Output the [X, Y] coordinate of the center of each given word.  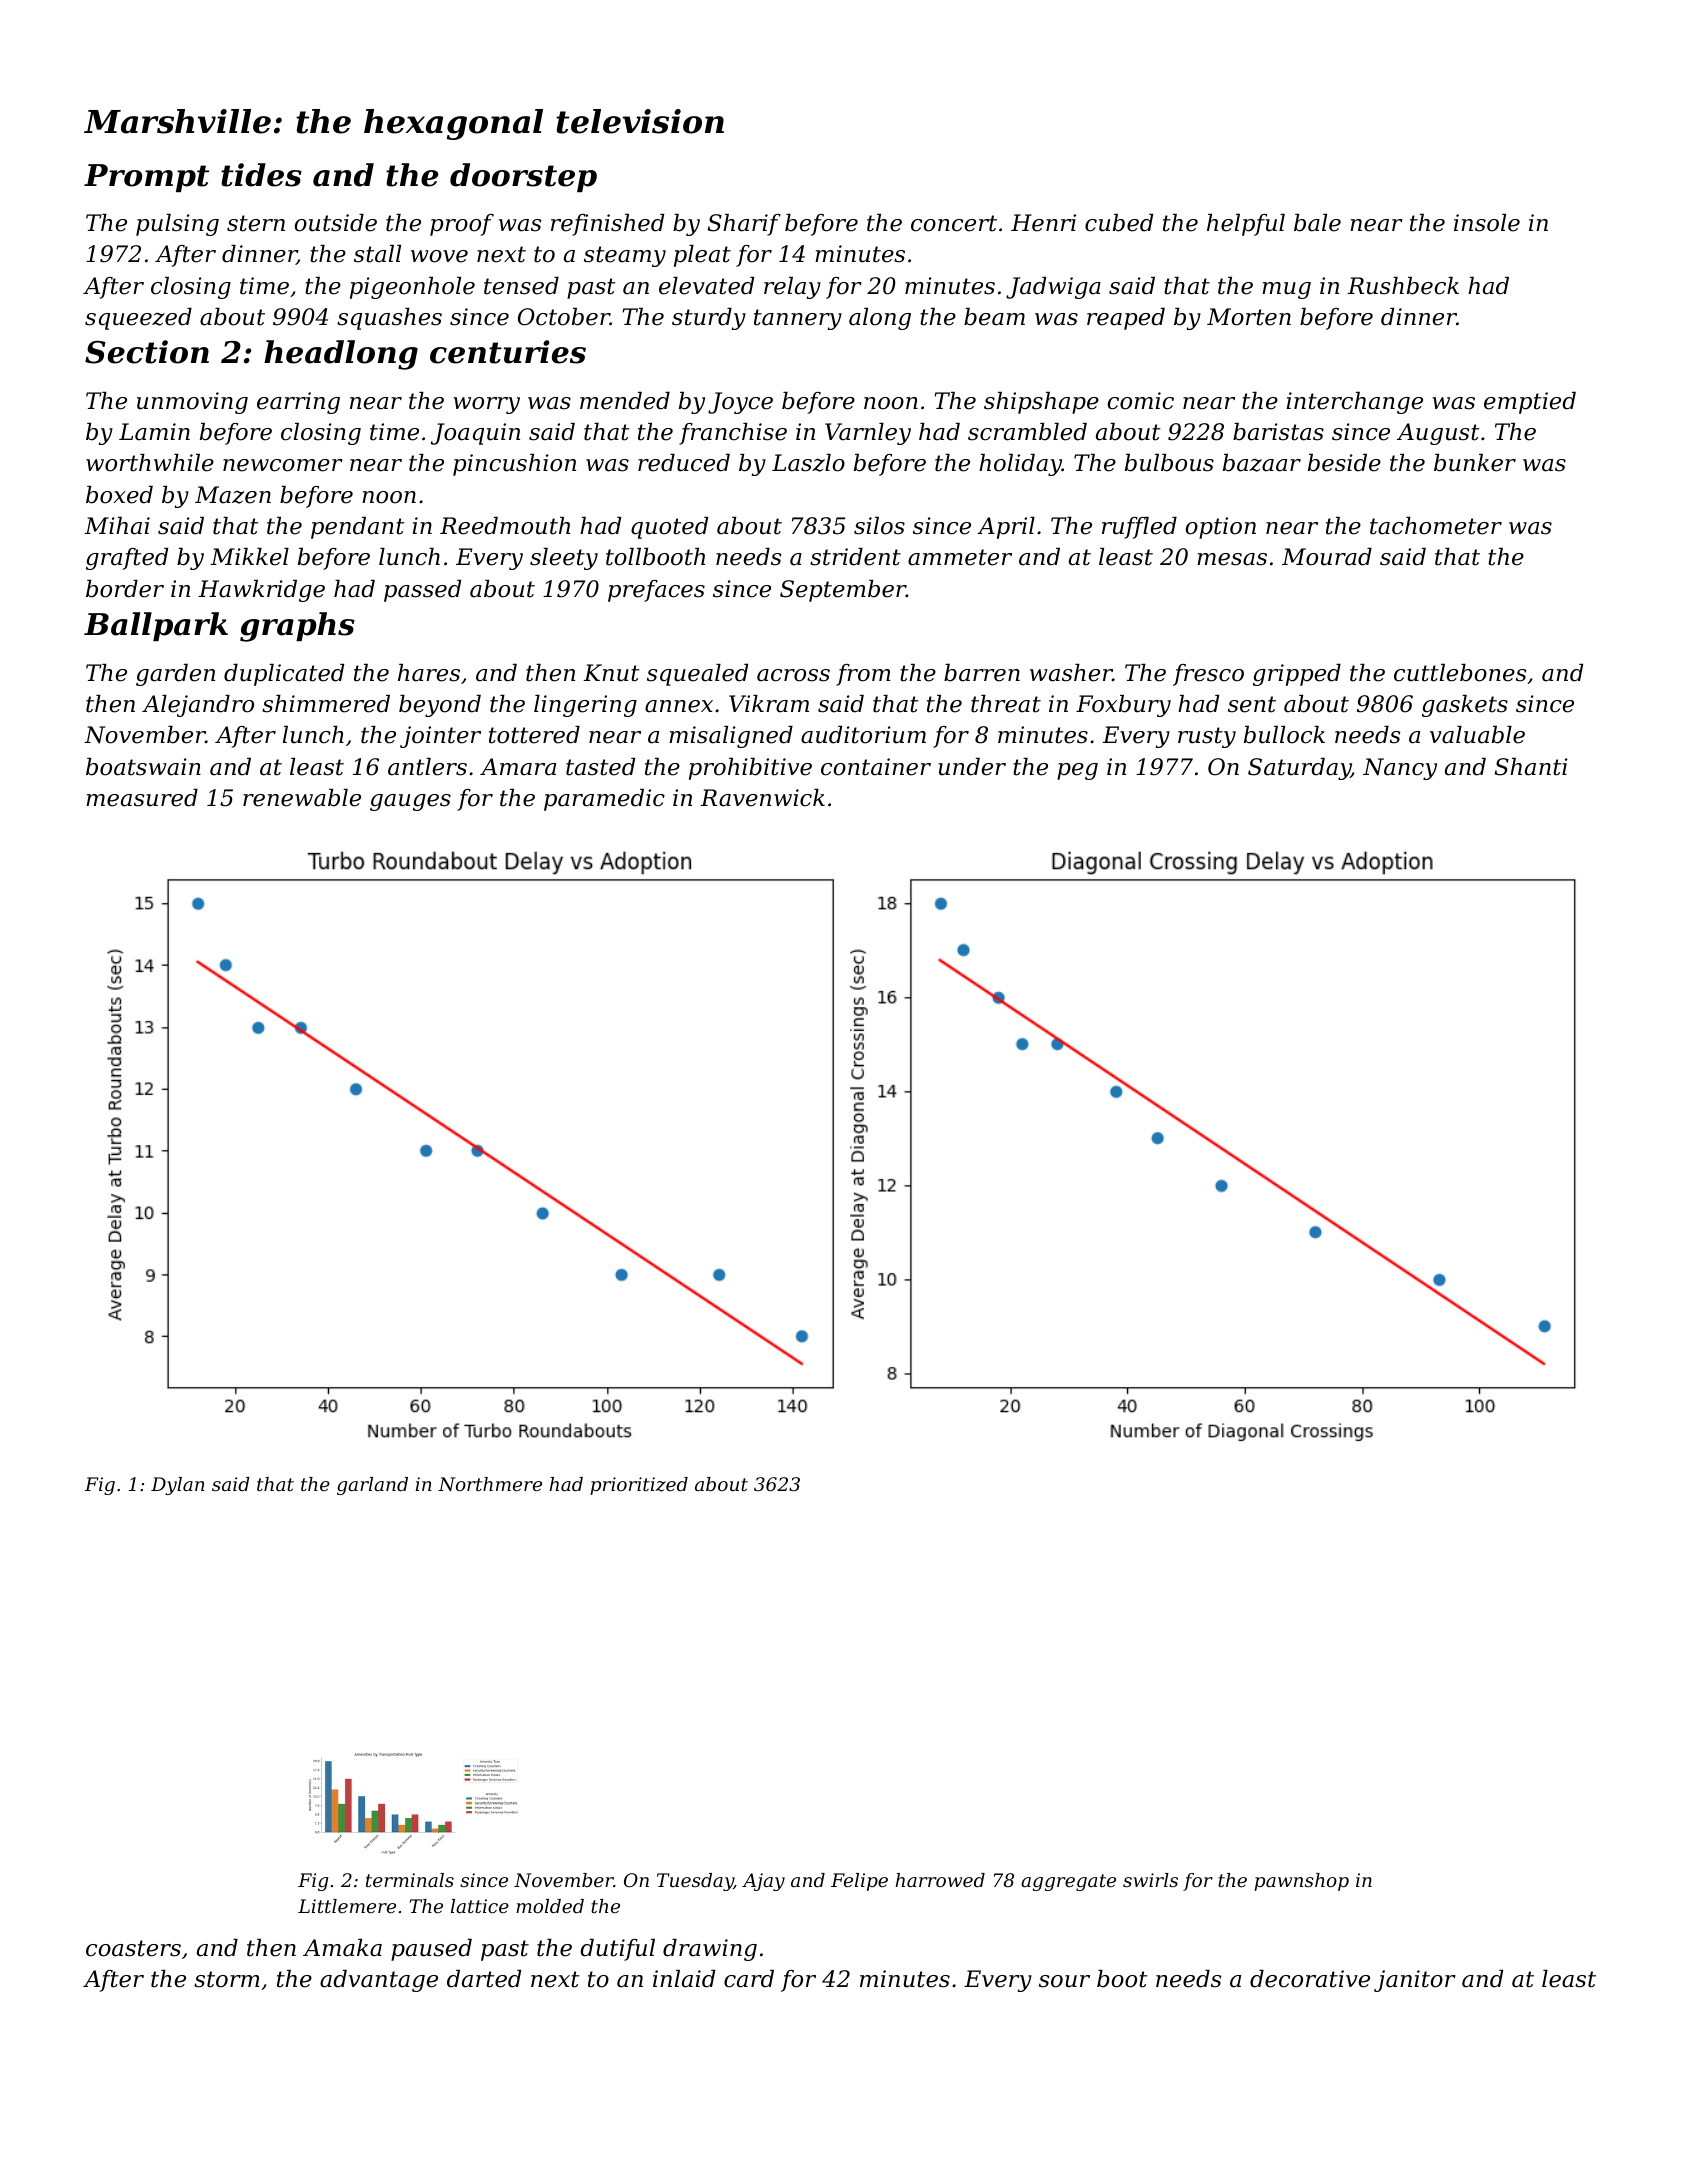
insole [1487, 223]
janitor [1415, 1981]
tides [261, 175]
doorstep [523, 177]
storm [227, 1979]
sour [1064, 1981]
